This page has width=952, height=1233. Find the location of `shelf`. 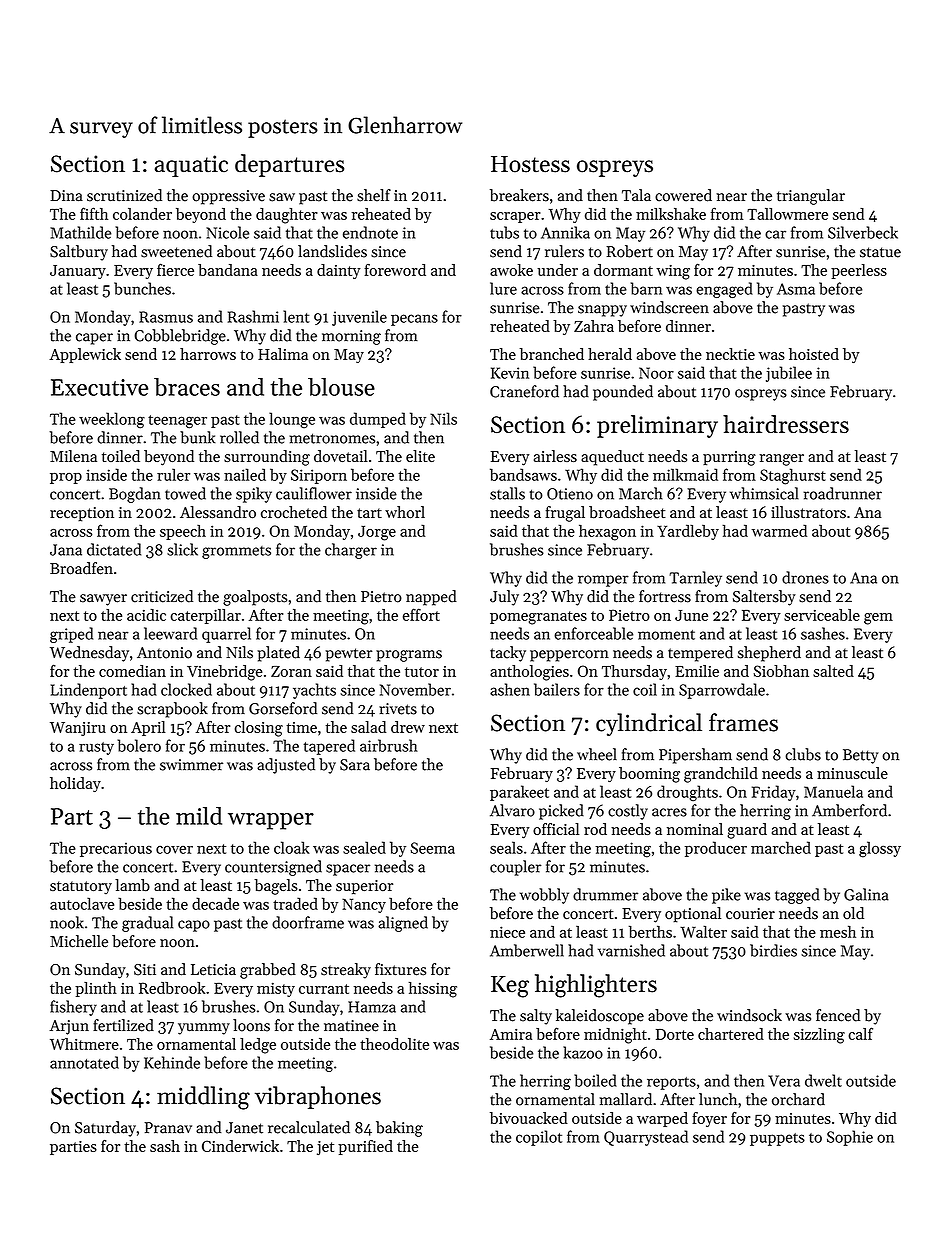

shelf is located at coordinates (374, 195).
